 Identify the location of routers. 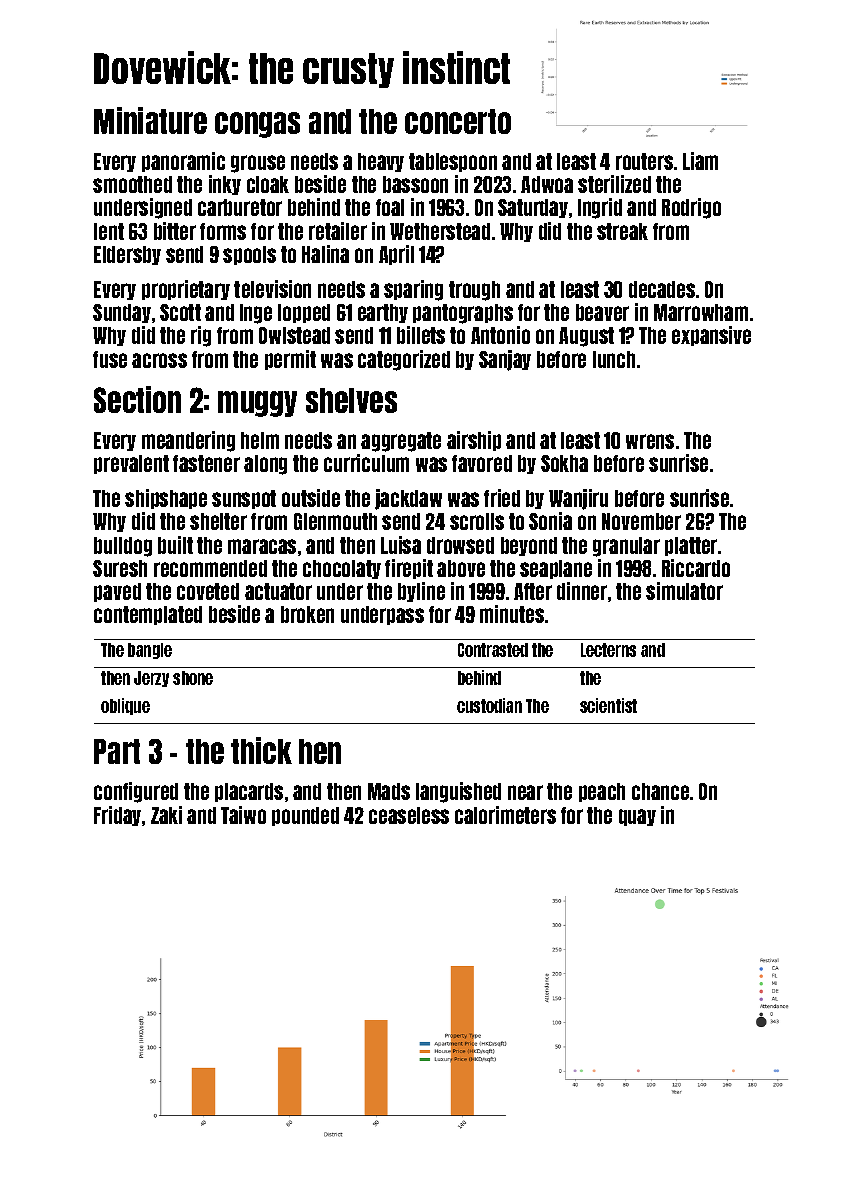
(644, 161).
